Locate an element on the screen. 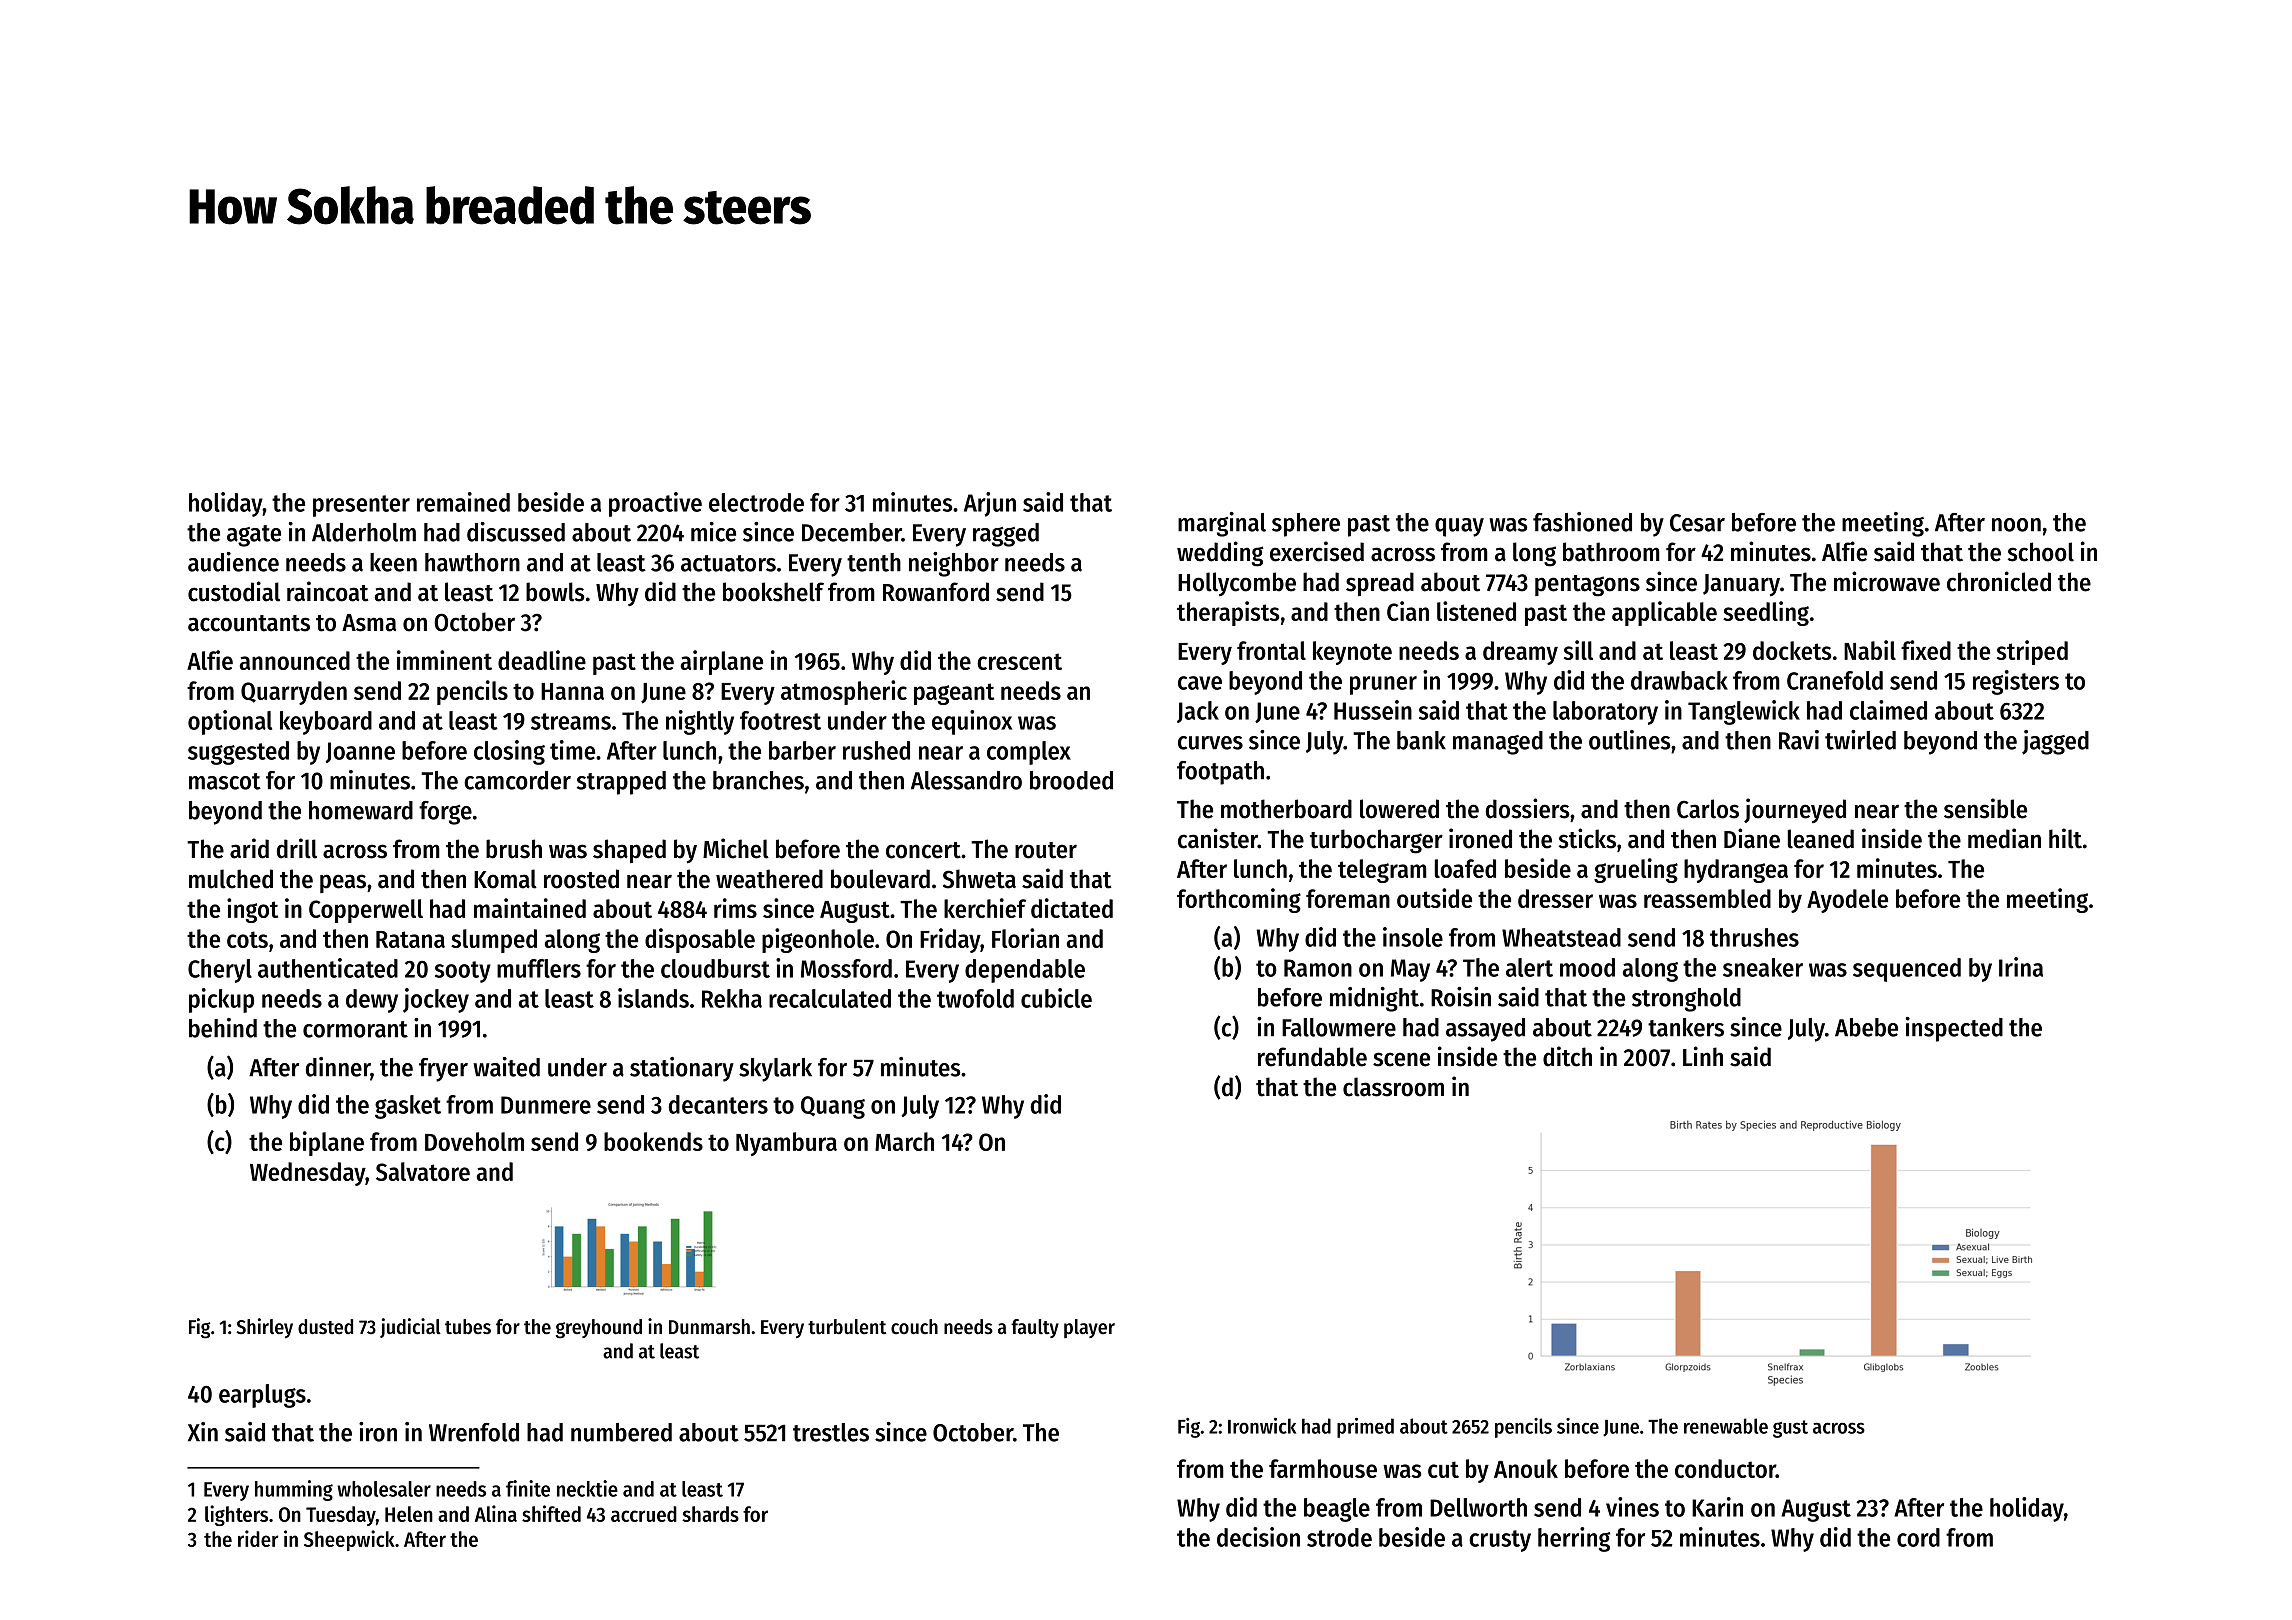 The width and height of the screenshot is (2292, 1620). fashioned is located at coordinates (1582, 522).
